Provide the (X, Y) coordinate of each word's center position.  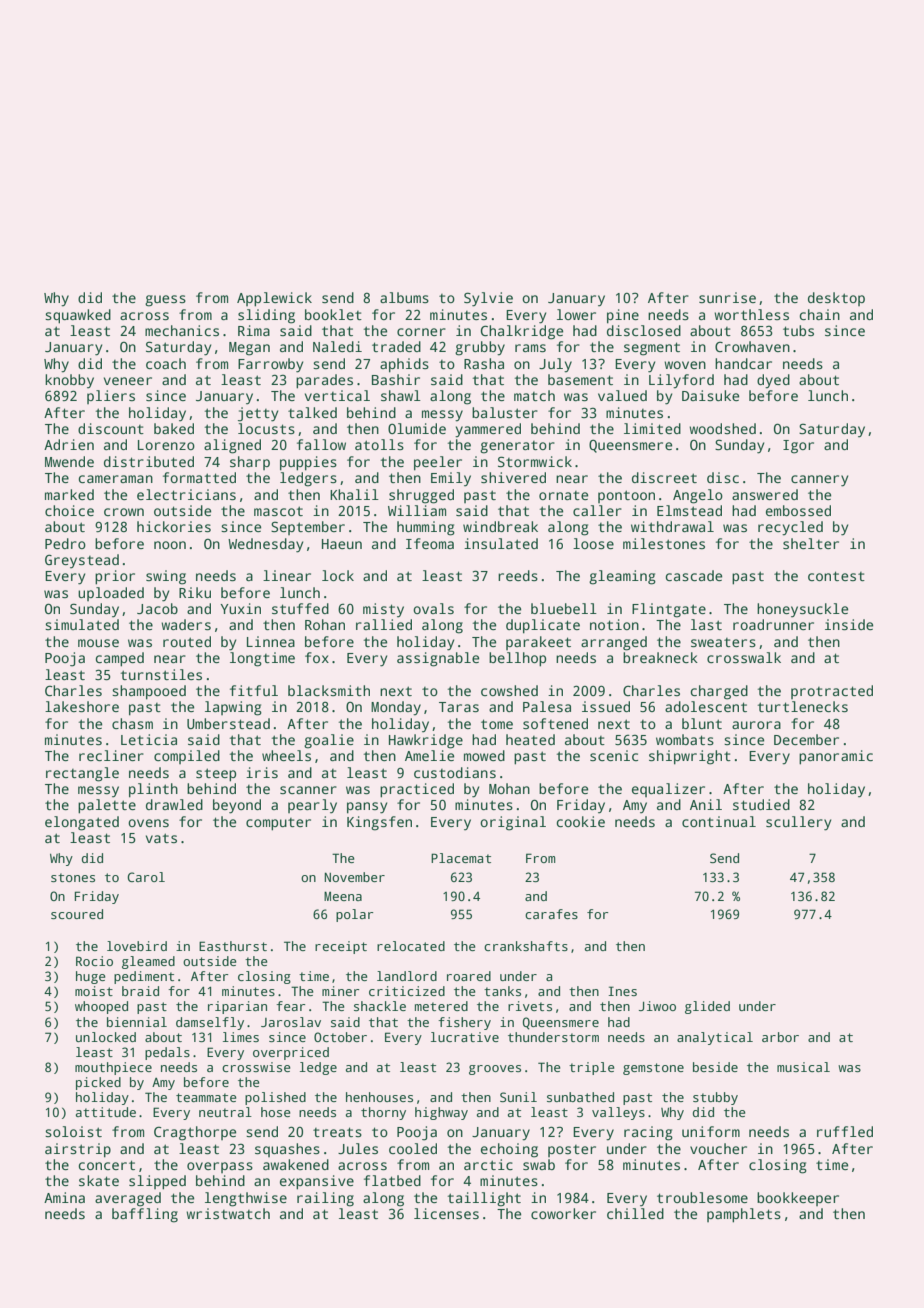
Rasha (484, 363)
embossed (798, 510)
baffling (145, 1215)
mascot (278, 511)
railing (325, 1199)
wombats (685, 739)
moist (94, 991)
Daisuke (710, 395)
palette (107, 806)
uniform (711, 1131)
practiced (417, 790)
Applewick (274, 299)
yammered (488, 430)
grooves (495, 1070)
